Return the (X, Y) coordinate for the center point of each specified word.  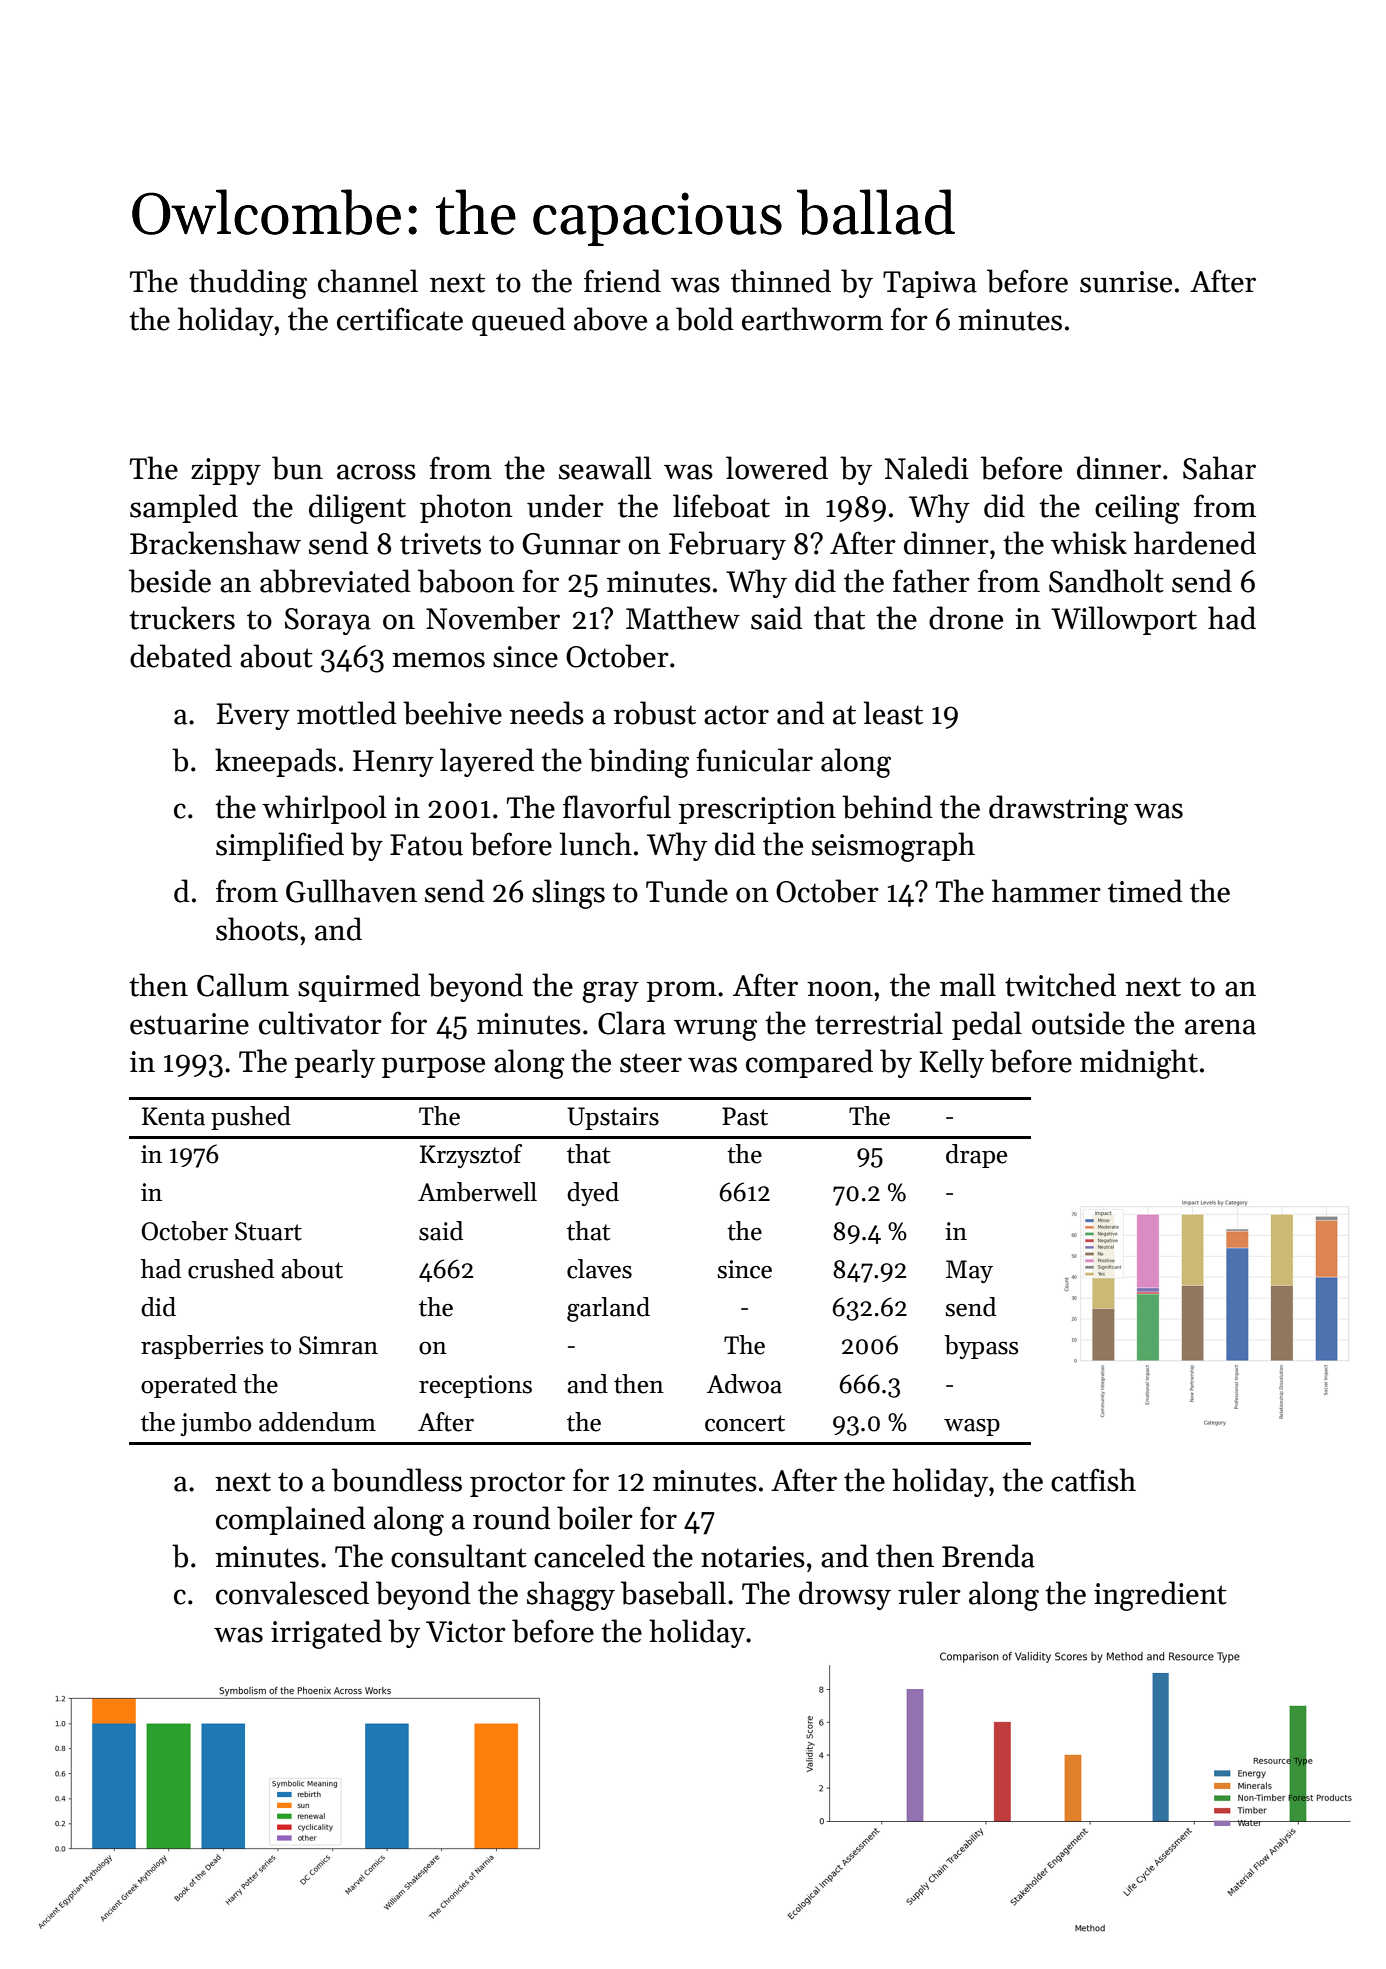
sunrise (1126, 282)
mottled (347, 713)
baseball (673, 1593)
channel (368, 281)
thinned (781, 281)
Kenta (173, 1116)
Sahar (1219, 468)
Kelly (951, 1063)
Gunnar (572, 544)
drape (976, 1156)
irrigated (326, 1634)
